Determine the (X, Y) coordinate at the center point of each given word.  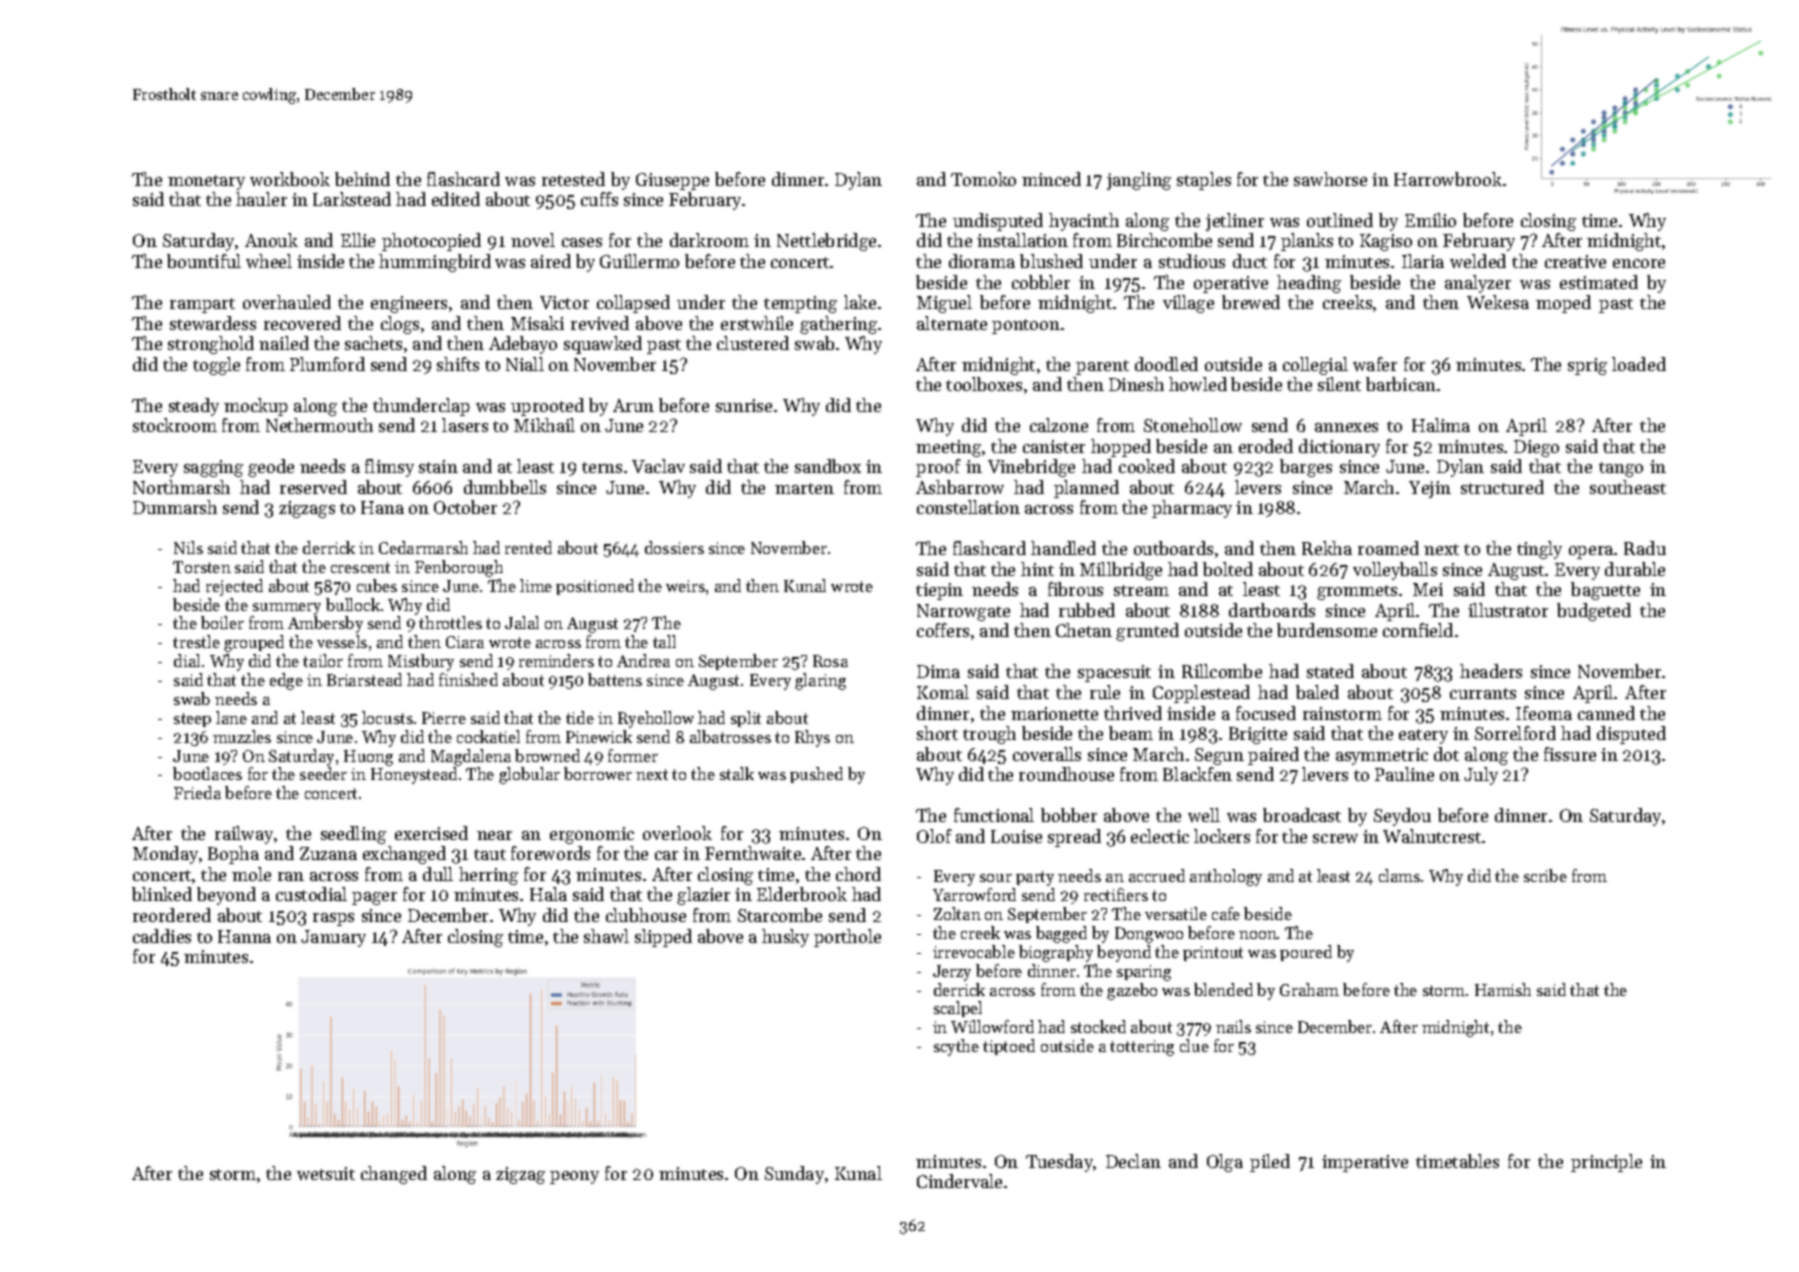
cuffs (599, 199)
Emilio (1430, 220)
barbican (1401, 384)
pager (374, 898)
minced (1051, 179)
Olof (934, 836)
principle (1606, 1163)
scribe (1545, 875)
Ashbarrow (960, 487)
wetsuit (326, 1173)
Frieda (197, 792)
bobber (1069, 815)
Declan (1133, 1161)
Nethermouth (319, 425)
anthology (1226, 877)
